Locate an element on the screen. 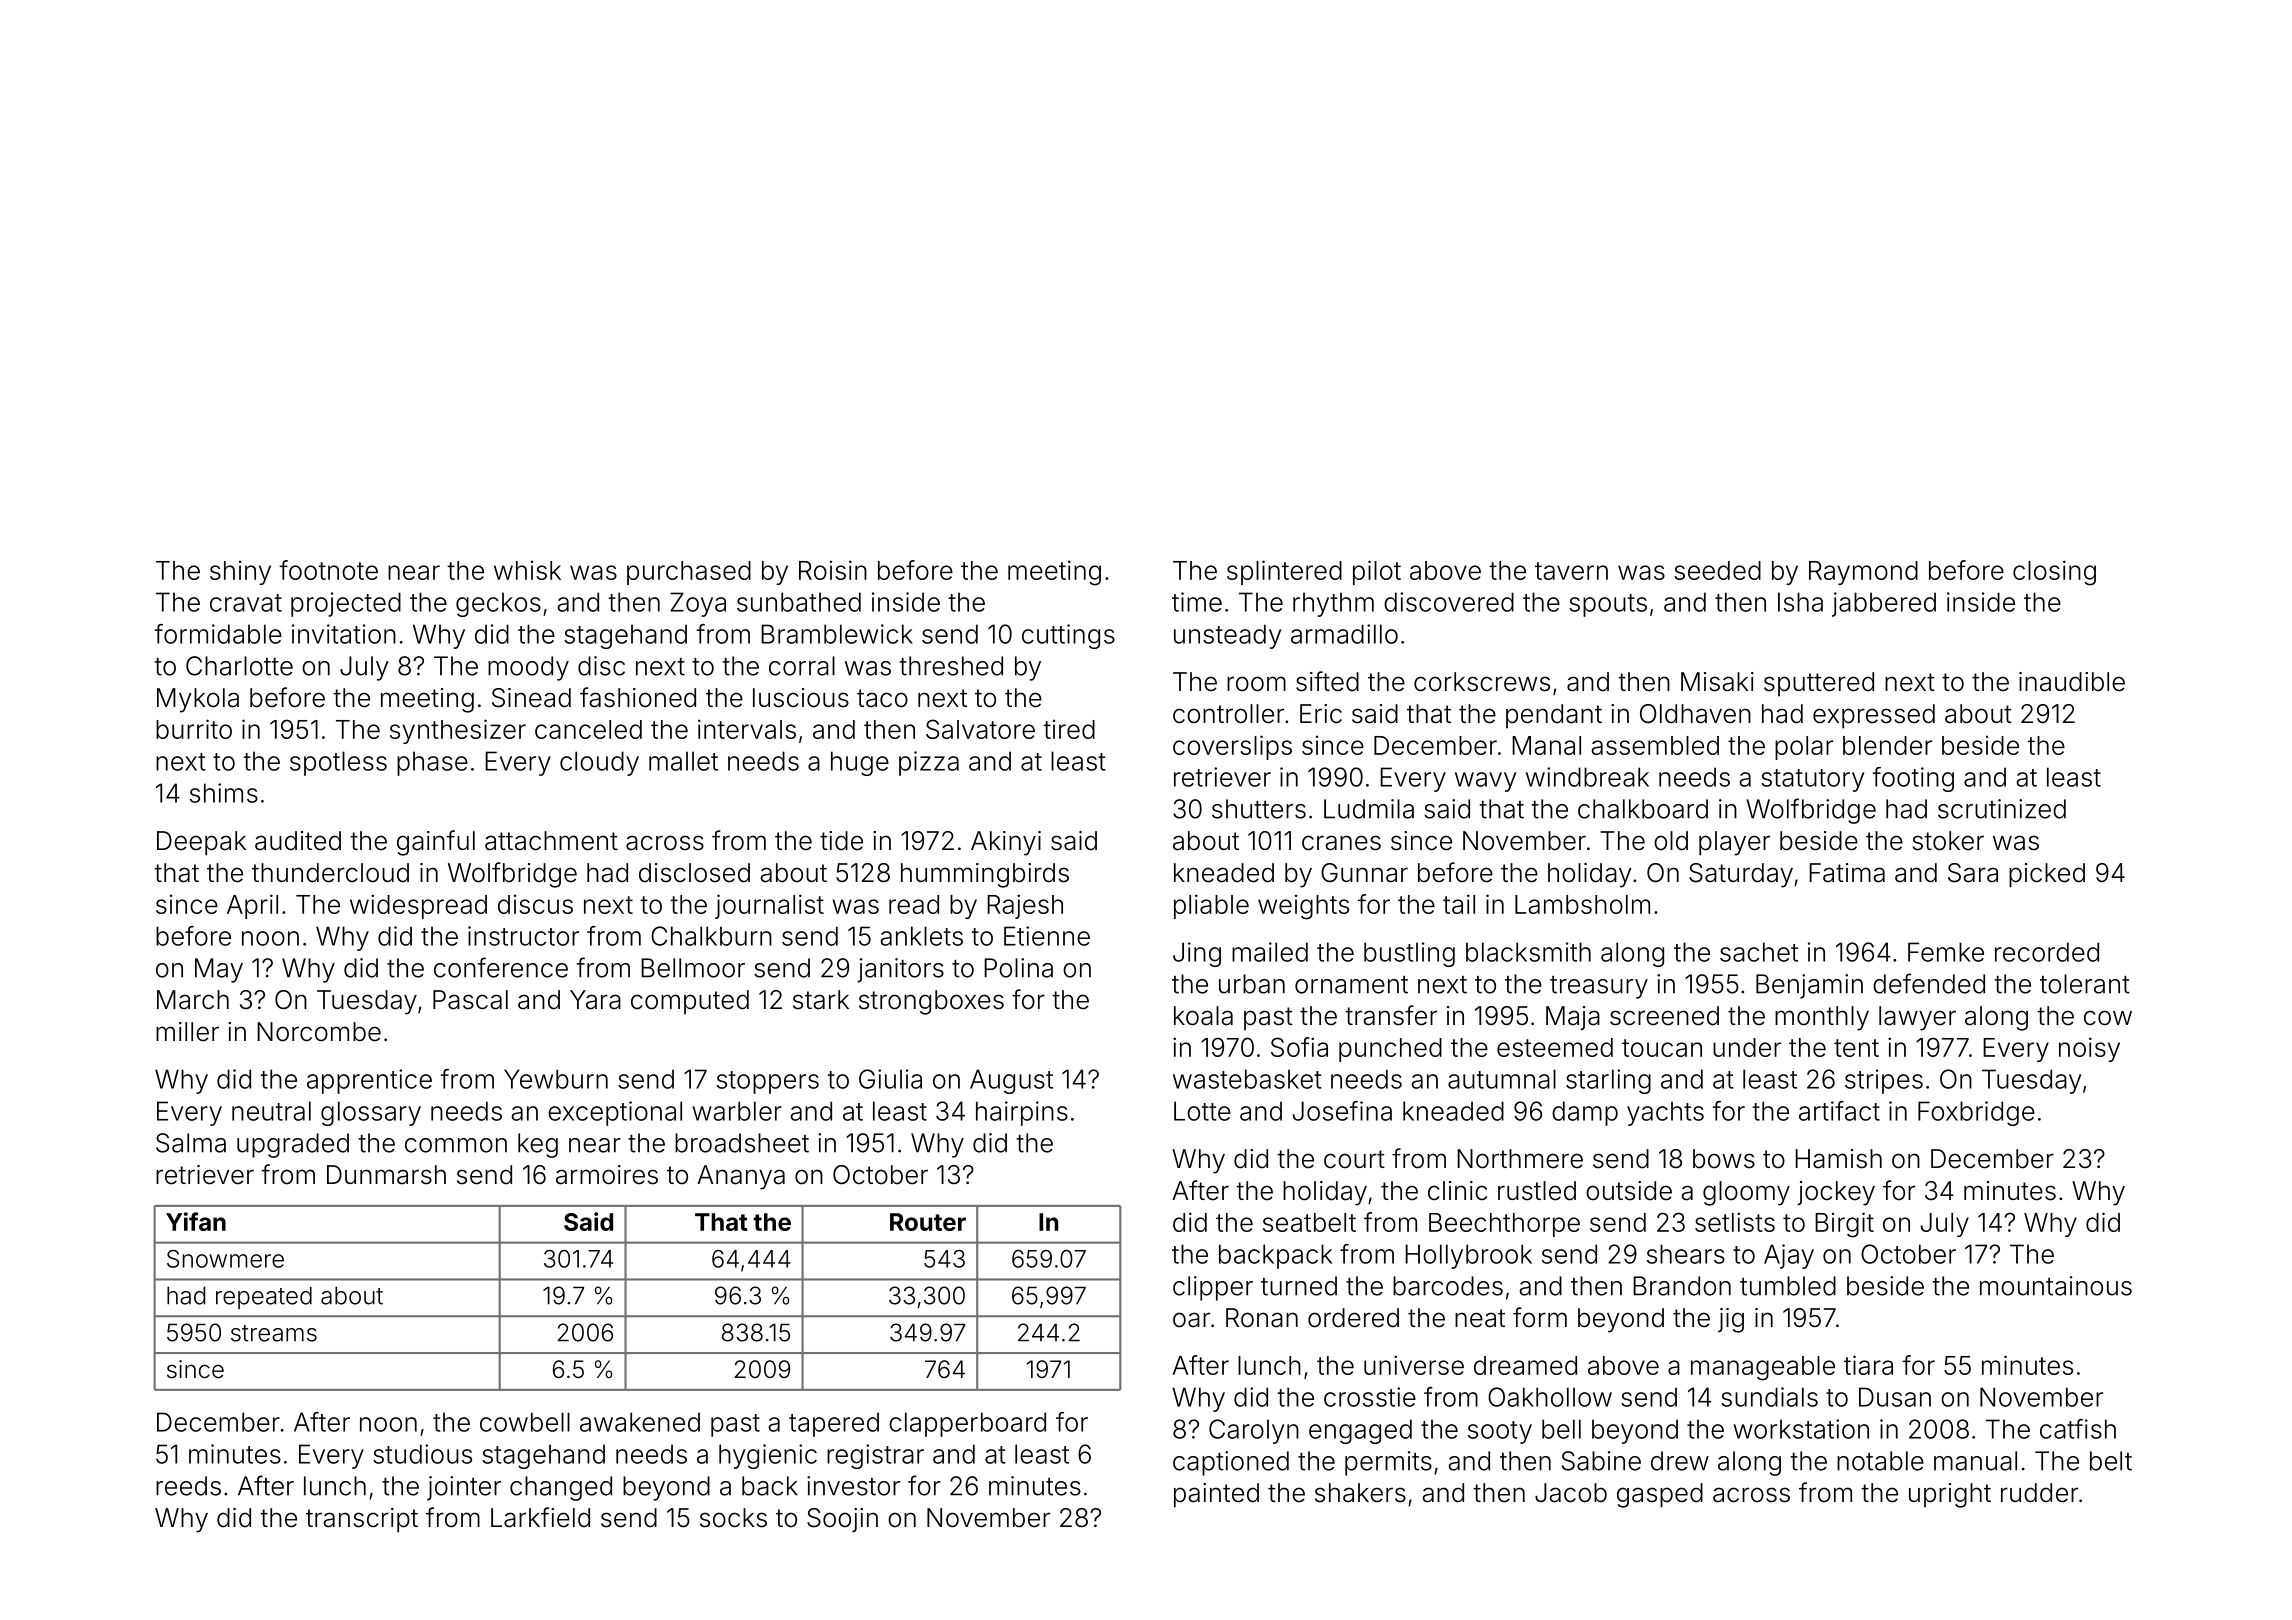  Bramblewick is located at coordinates (837, 634).
